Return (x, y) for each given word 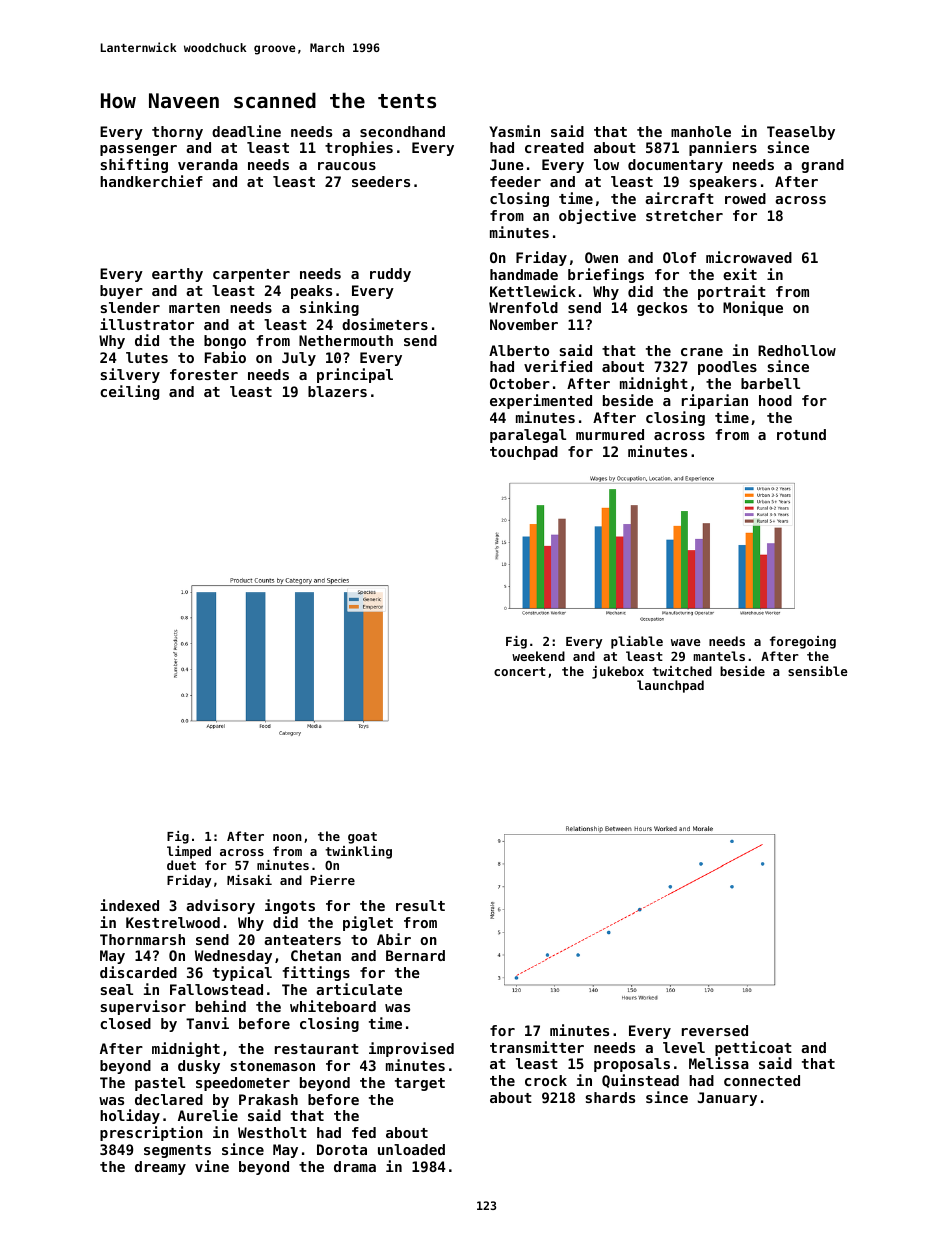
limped (189, 852)
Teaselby (801, 133)
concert (520, 671)
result (420, 905)
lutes (147, 357)
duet (181, 865)
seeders (381, 181)
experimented (541, 401)
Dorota (342, 1149)
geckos (662, 309)
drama (355, 1166)
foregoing (803, 642)
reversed (715, 1030)
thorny (177, 133)
